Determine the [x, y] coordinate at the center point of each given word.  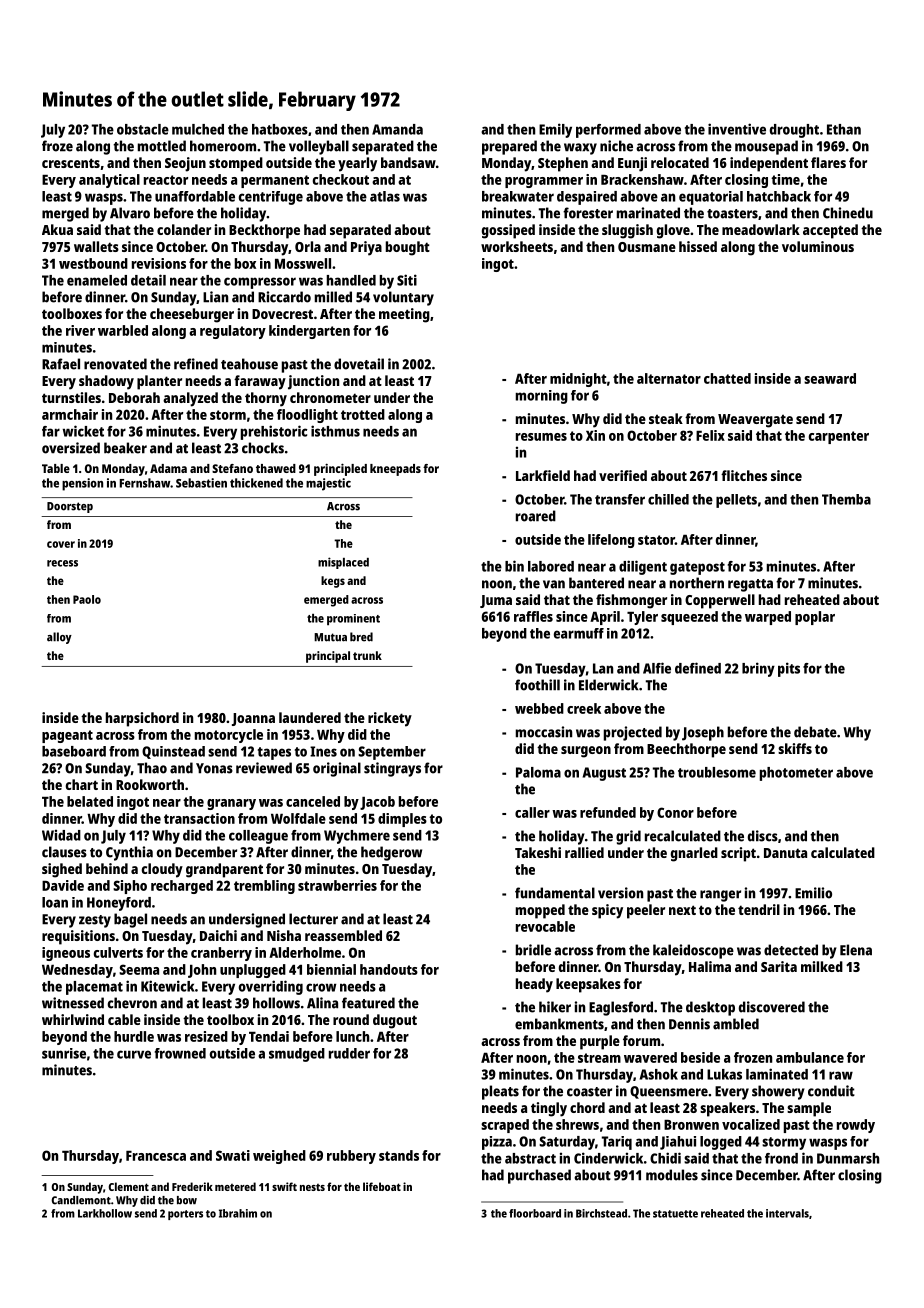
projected [633, 733]
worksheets [517, 246]
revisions [159, 263]
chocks [263, 448]
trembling [264, 887]
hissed [698, 246]
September [392, 753]
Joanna [253, 719]
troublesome [717, 772]
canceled [313, 801]
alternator [669, 378]
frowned [180, 1053]
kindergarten [309, 332]
